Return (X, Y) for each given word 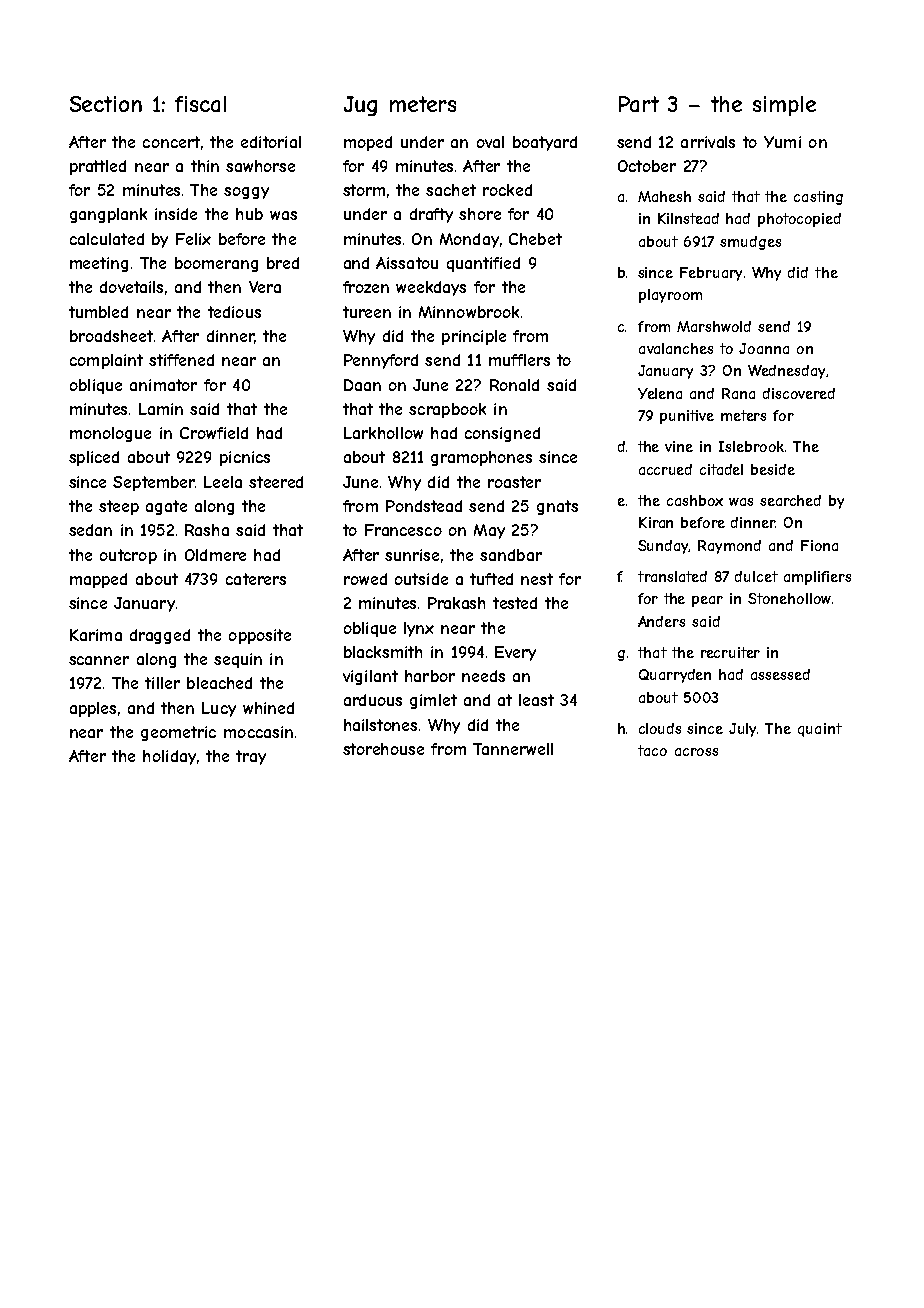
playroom (670, 296)
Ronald (514, 385)
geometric (178, 733)
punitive (687, 417)
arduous (373, 700)
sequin (238, 660)
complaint (106, 361)
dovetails (131, 287)
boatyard (545, 143)
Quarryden (675, 676)
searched (790, 500)
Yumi (782, 142)
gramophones (481, 458)
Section (106, 104)
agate (166, 507)
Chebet (535, 239)
